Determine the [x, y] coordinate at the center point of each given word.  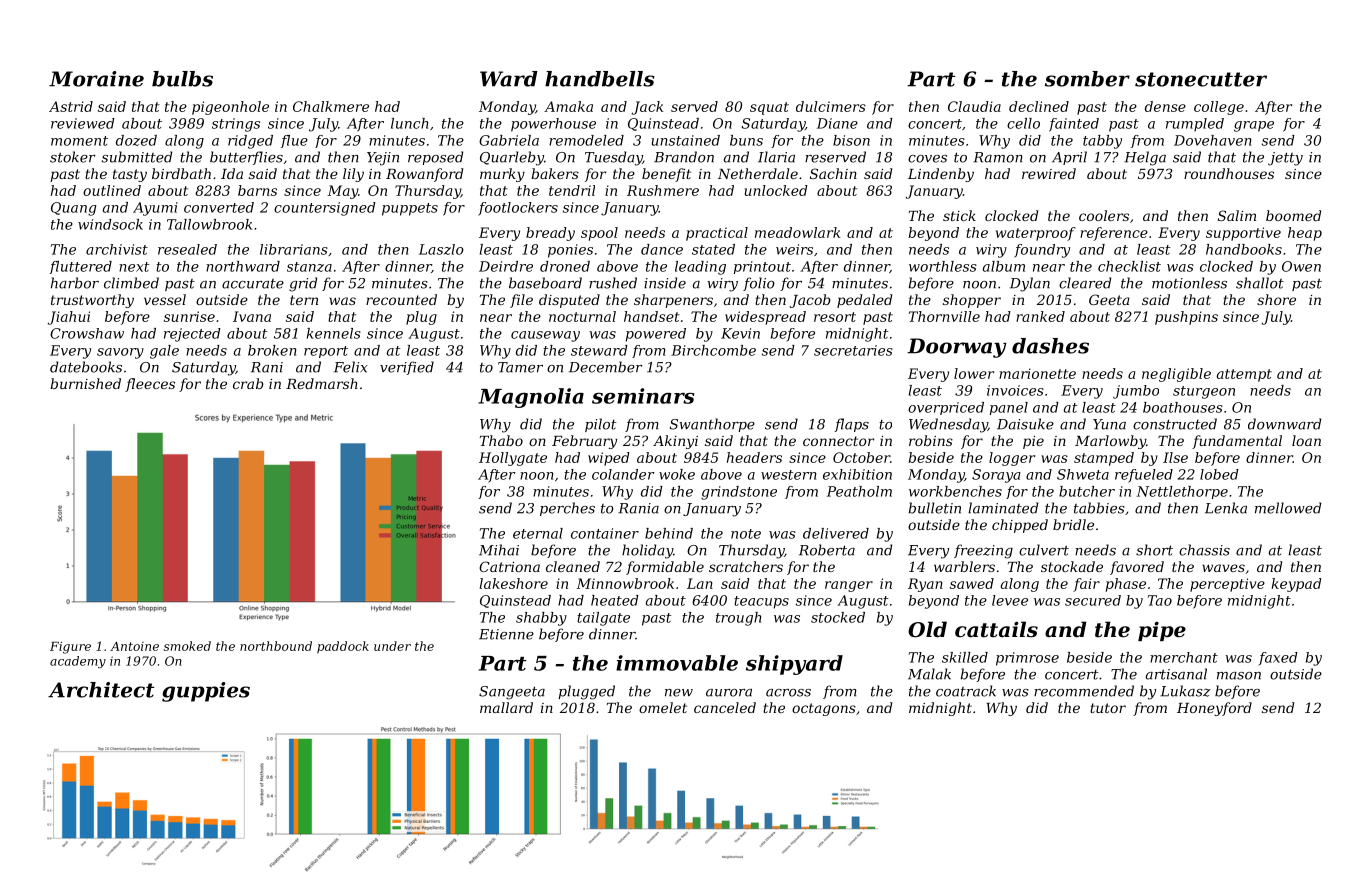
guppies [206, 692]
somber [1087, 79]
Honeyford [1214, 709]
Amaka [568, 106]
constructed [1175, 424]
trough [738, 619]
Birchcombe [713, 350]
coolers [1104, 215]
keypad [1296, 585]
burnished [85, 383]
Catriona [509, 566]
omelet [663, 707]
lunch [409, 123]
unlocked [776, 190]
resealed [187, 249]
